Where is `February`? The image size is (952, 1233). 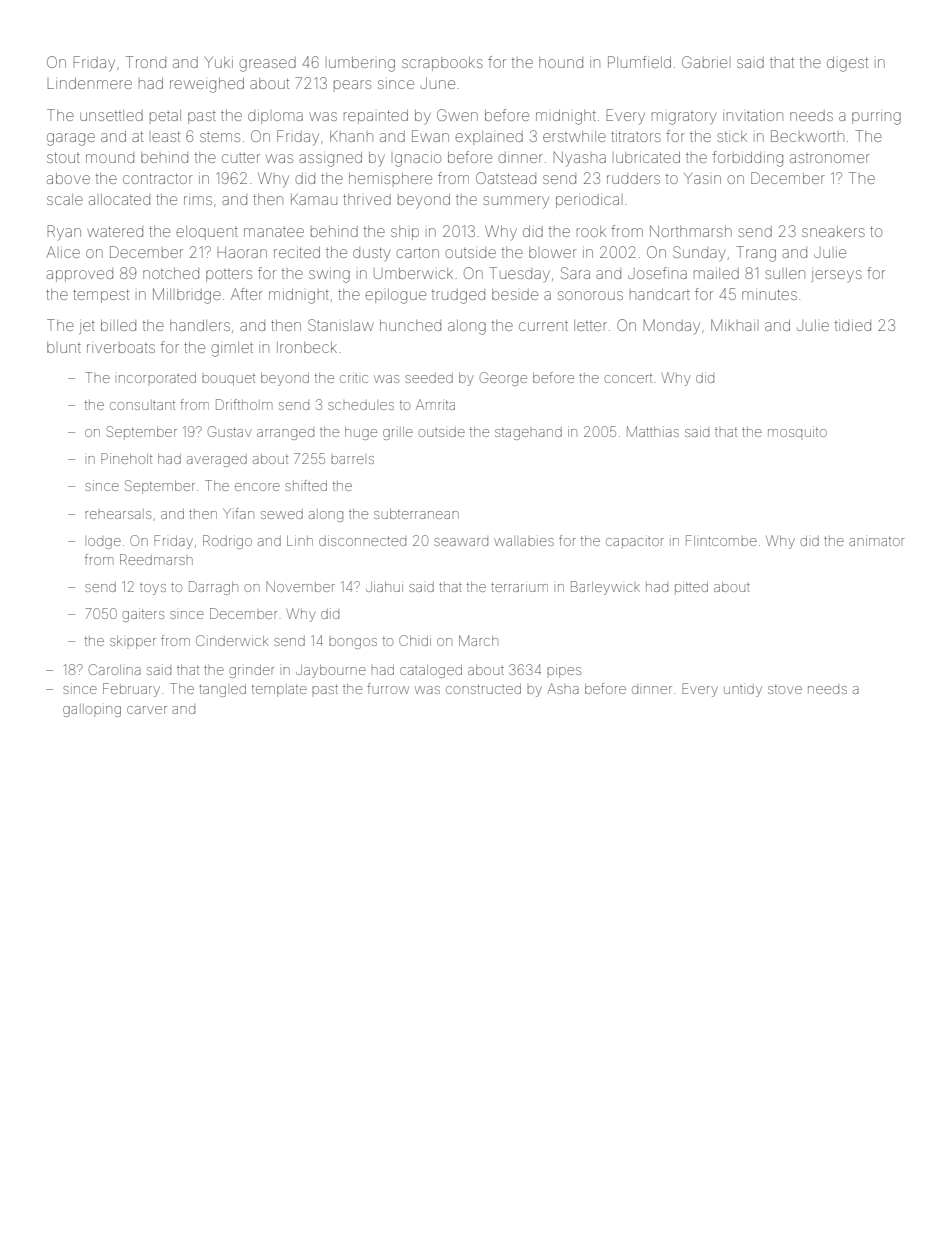 February is located at coordinates (131, 690).
